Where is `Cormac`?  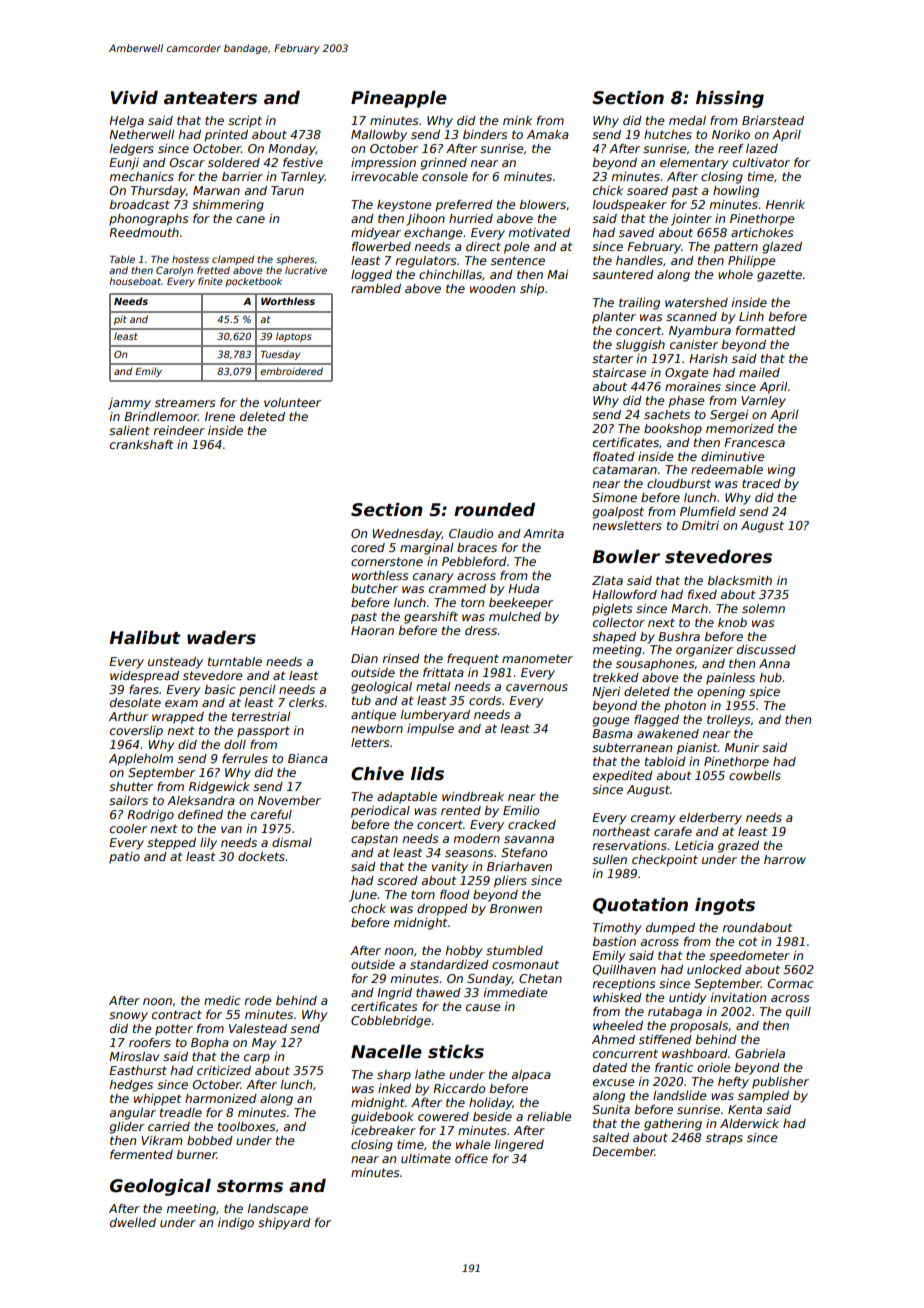 Cormac is located at coordinates (790, 983).
